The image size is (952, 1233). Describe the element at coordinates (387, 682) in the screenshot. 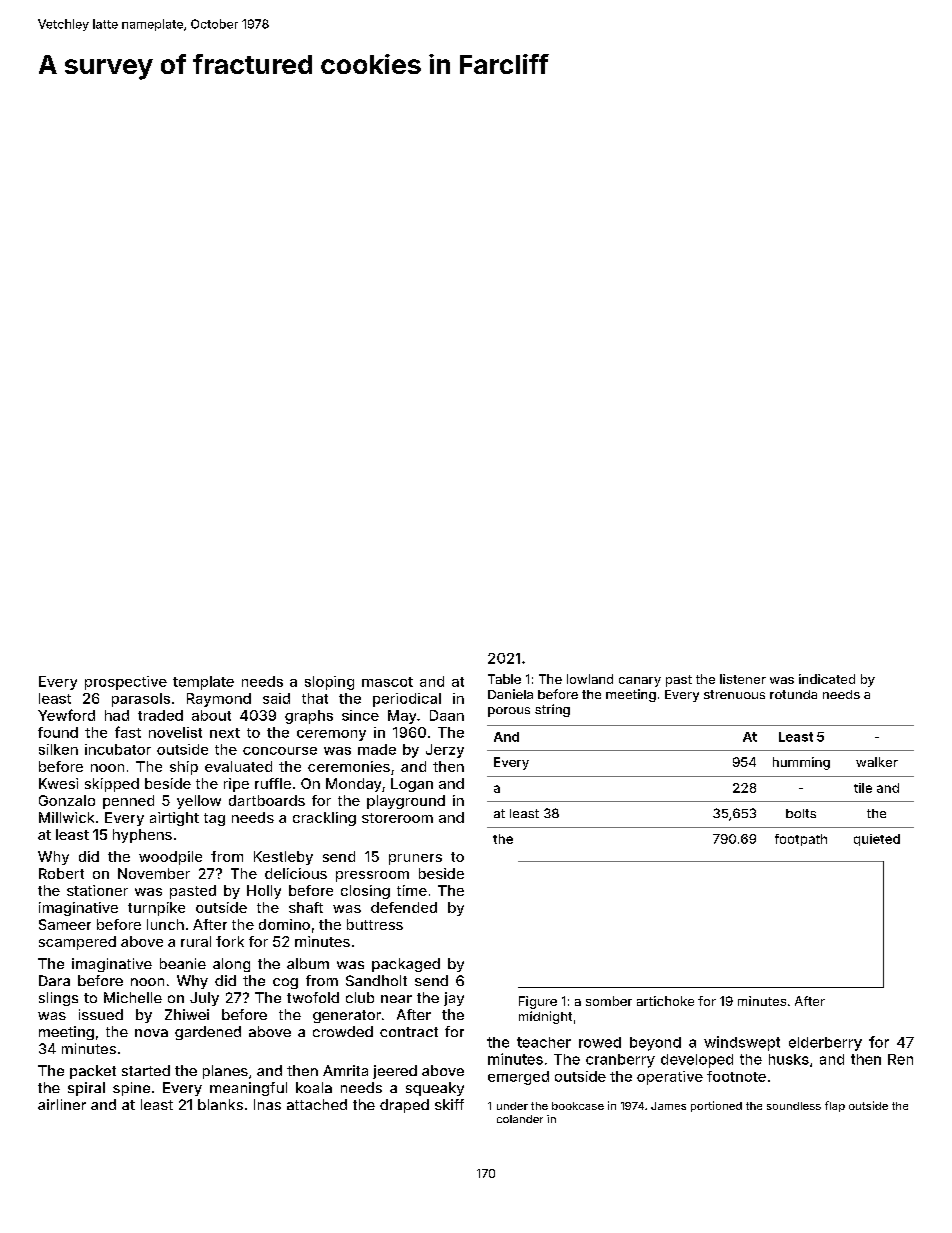

I see `mascot` at that location.
